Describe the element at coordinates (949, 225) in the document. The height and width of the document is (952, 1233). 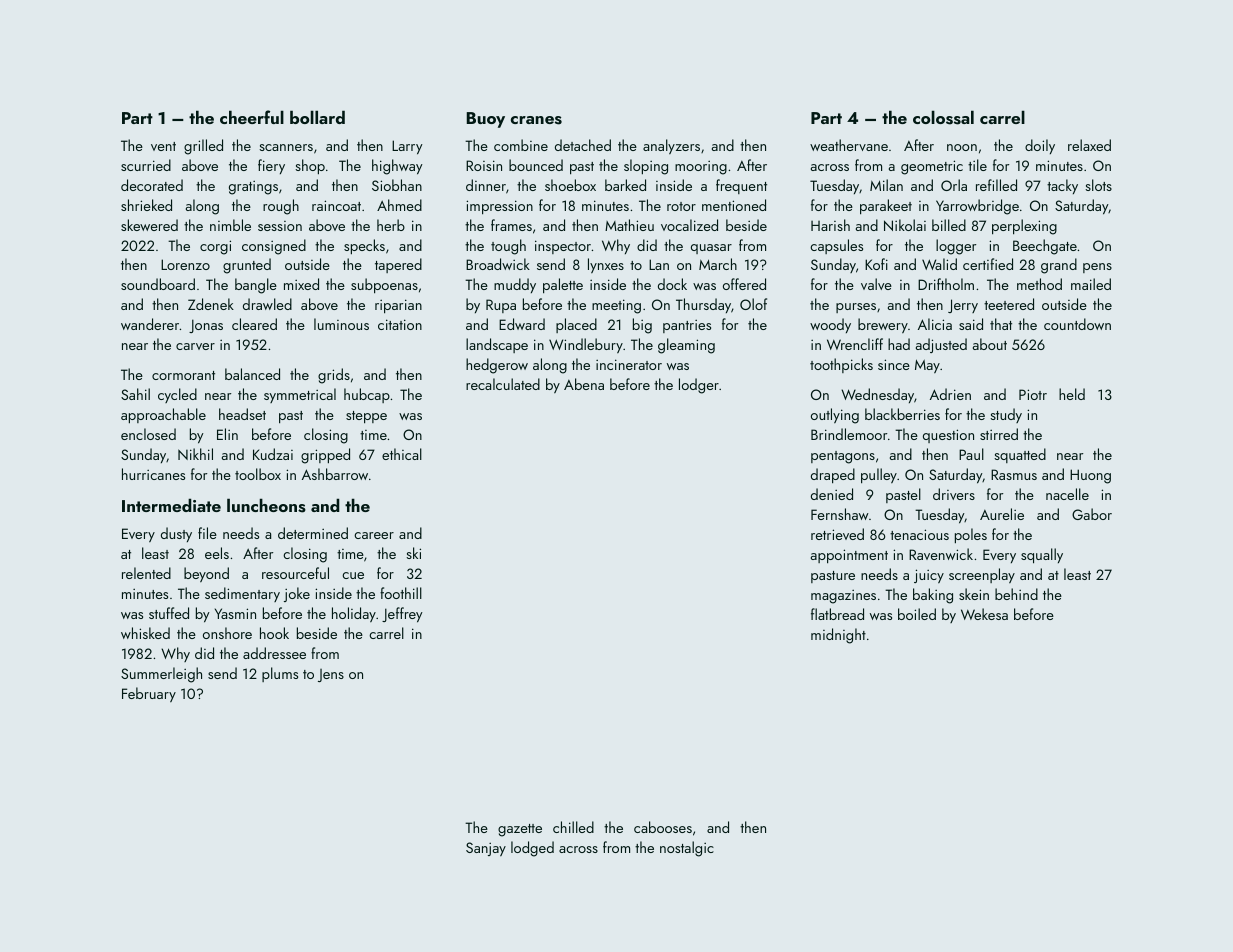
I see `billed` at that location.
